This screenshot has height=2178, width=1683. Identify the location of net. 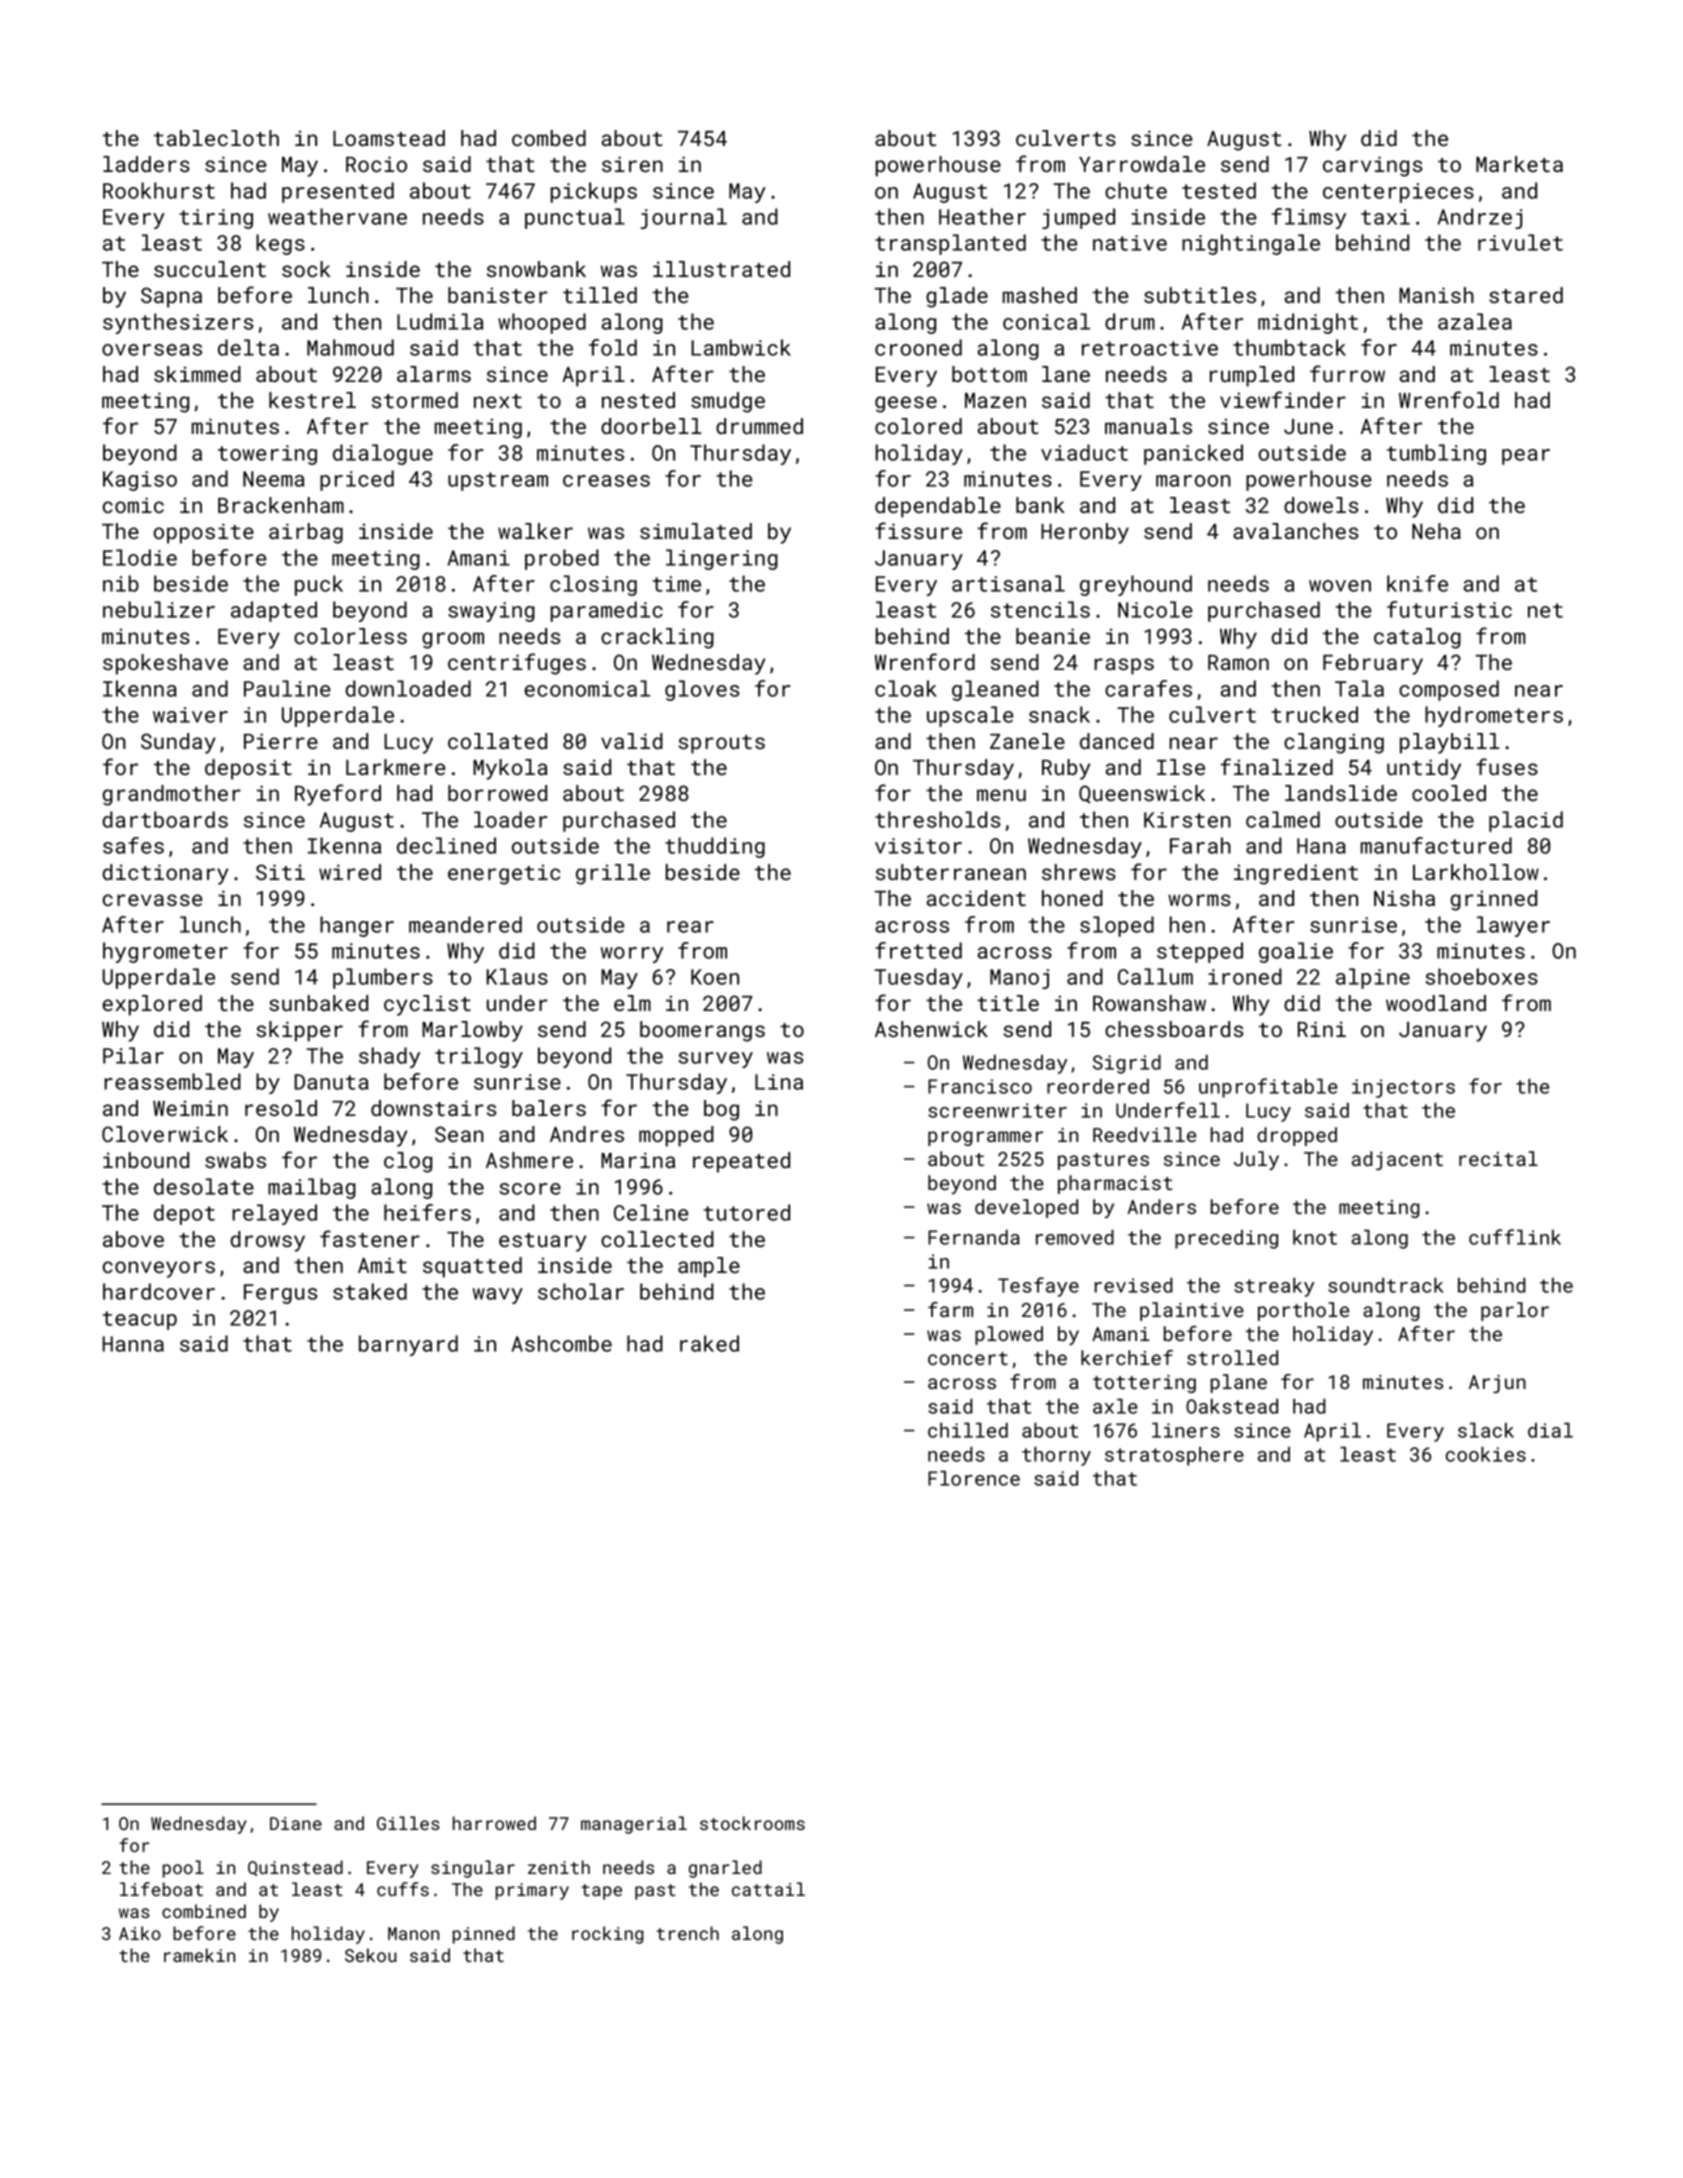
(1545, 610).
